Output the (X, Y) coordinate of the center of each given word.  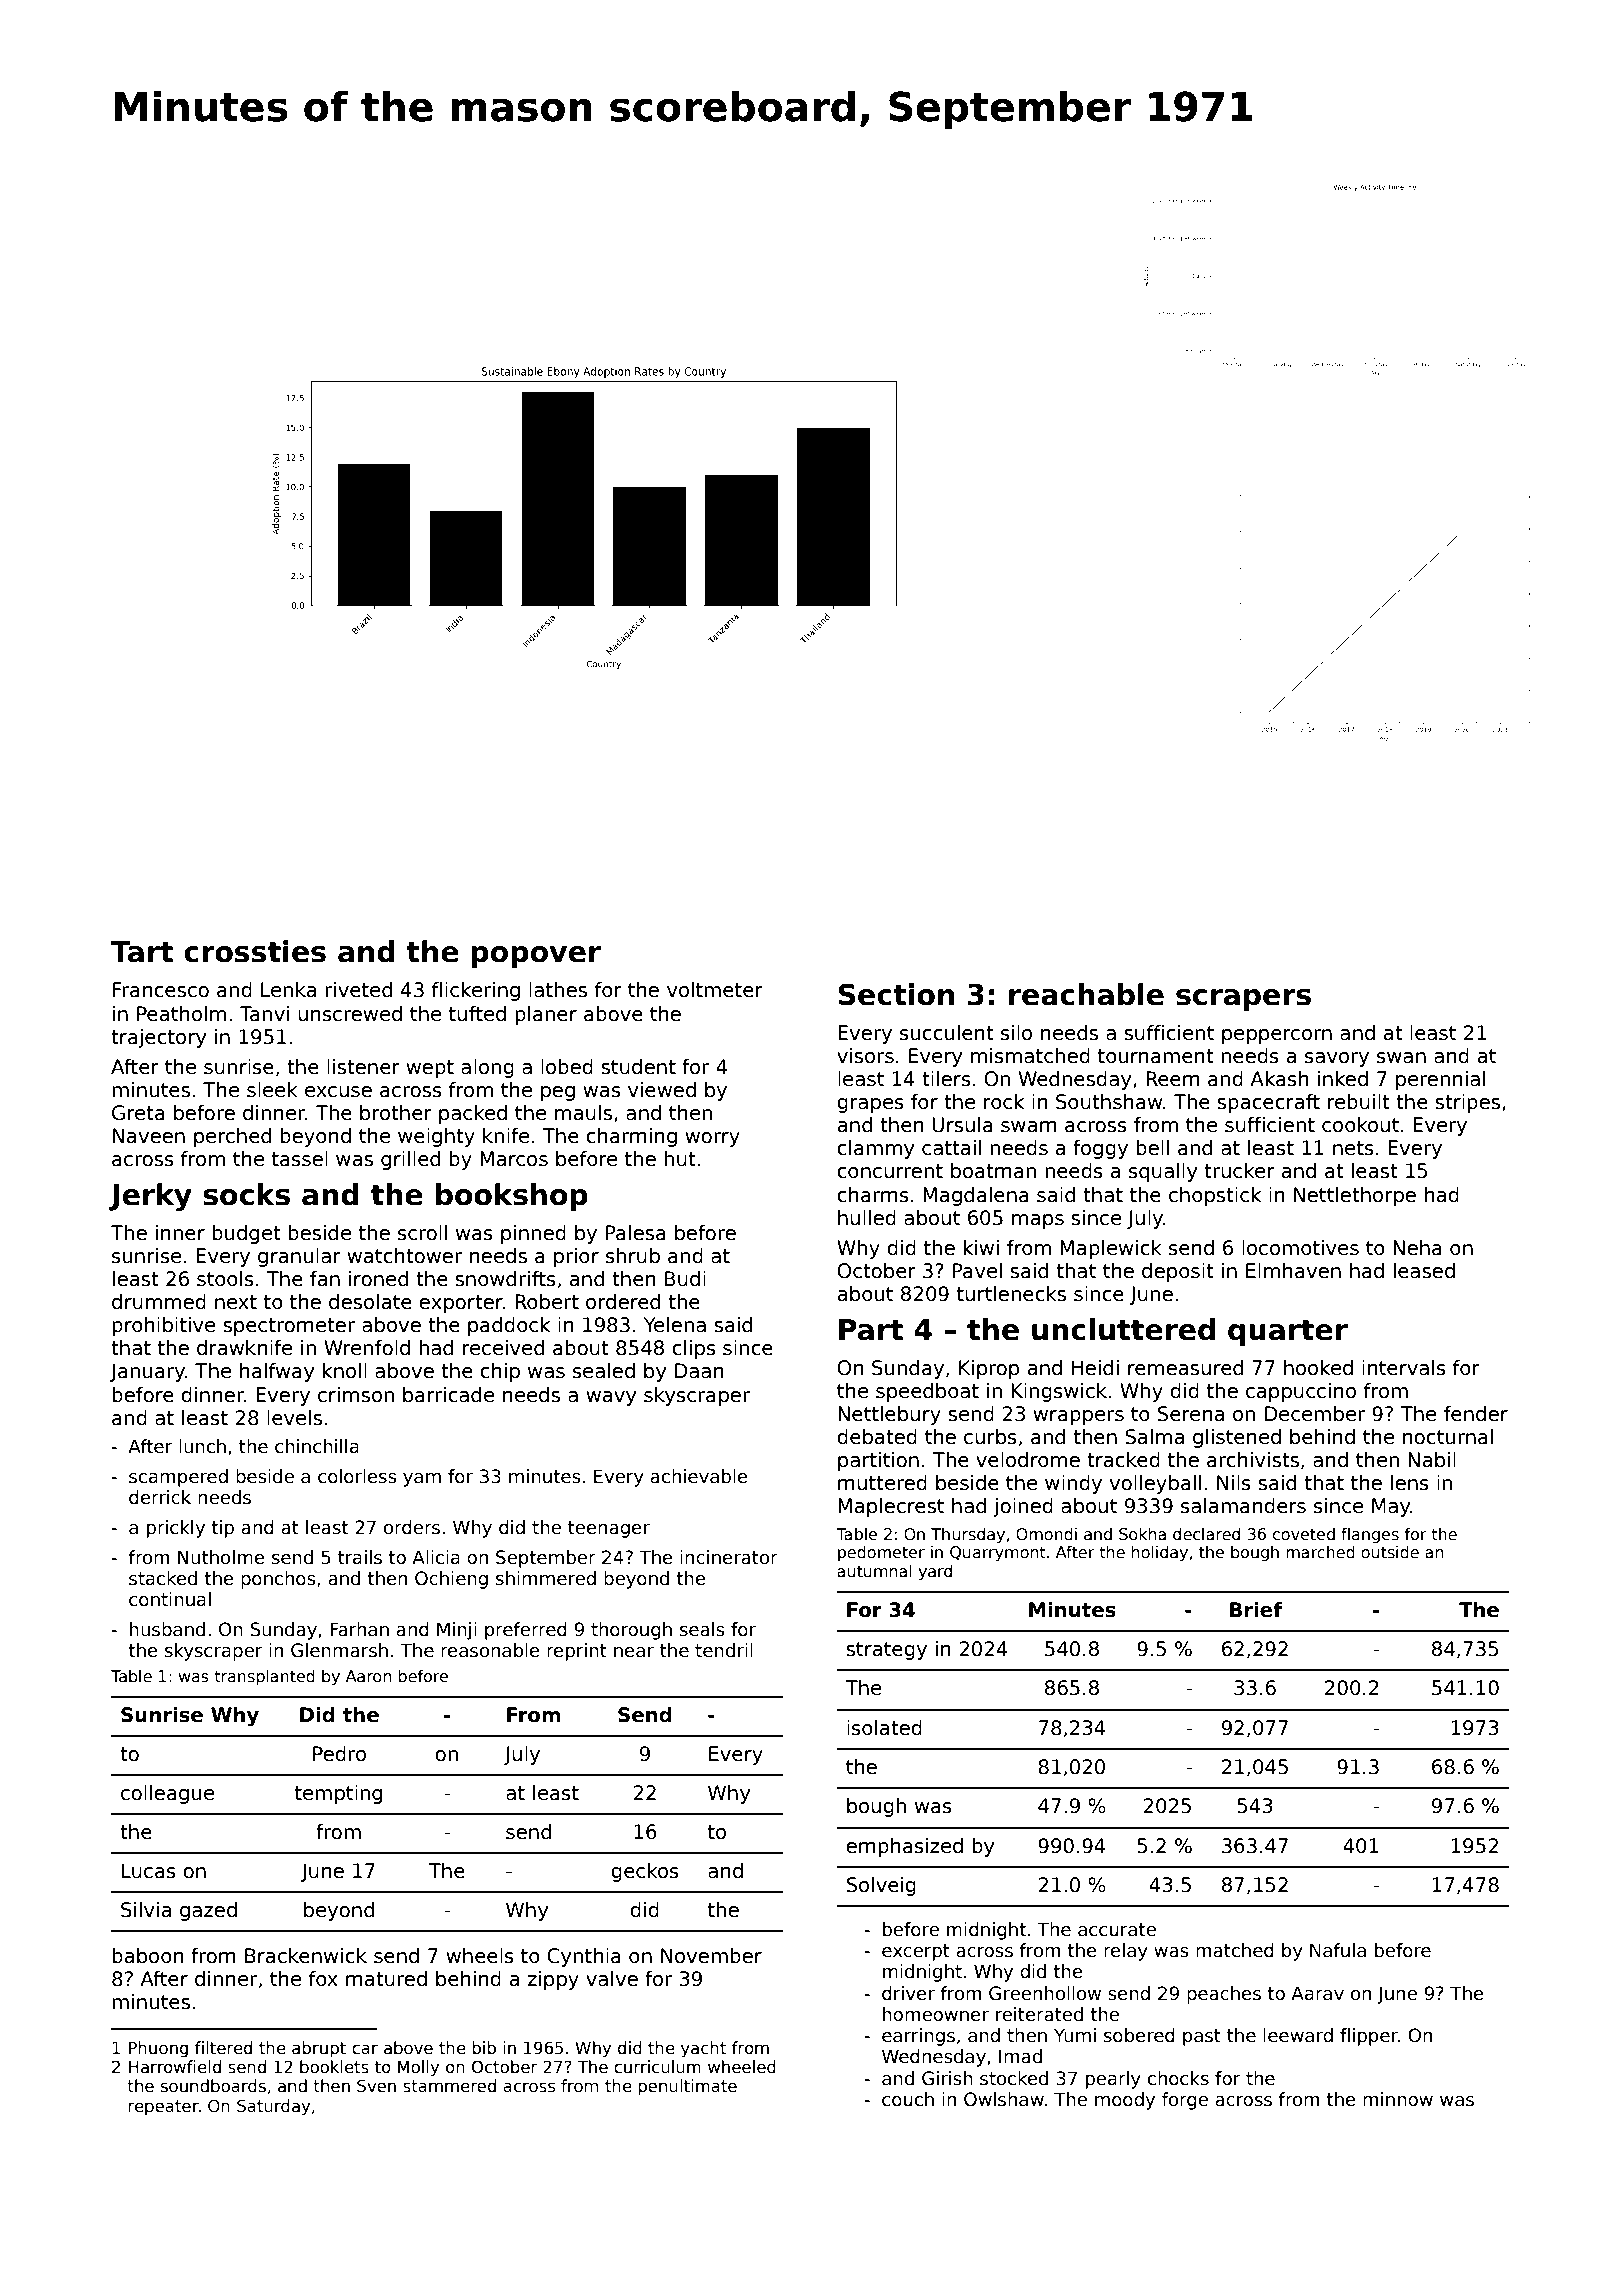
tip (222, 1529)
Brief (1256, 1610)
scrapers (1243, 1000)
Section (896, 994)
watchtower (404, 1256)
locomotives (1300, 1248)
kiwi (981, 1247)
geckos (645, 1872)
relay (1126, 1952)
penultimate (687, 2087)
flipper (1369, 2037)
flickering (476, 991)
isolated (884, 1728)
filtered (223, 2048)
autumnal (874, 1571)
